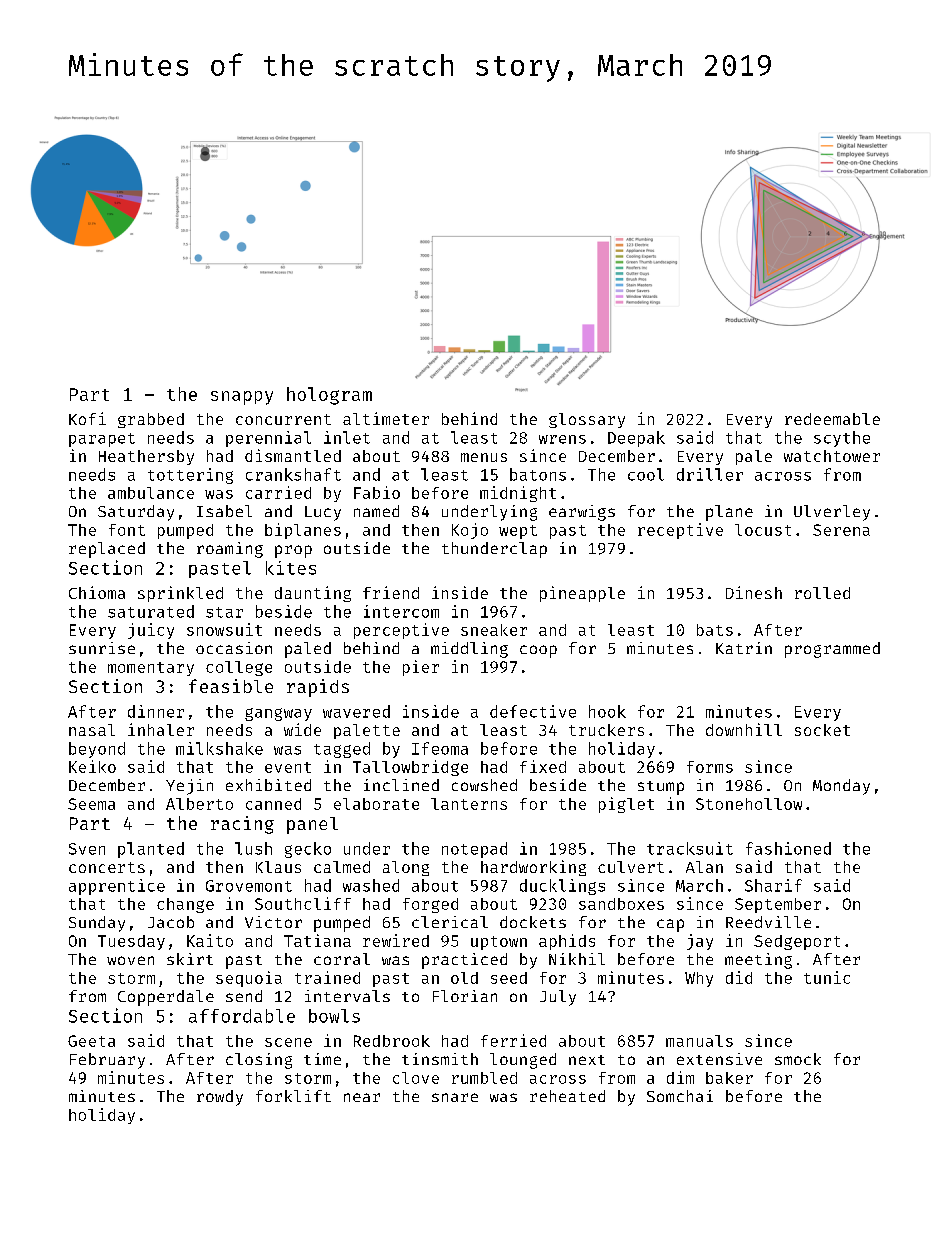 This screenshot has height=1233, width=952. Describe the element at coordinates (587, 420) in the screenshot. I see `glossary` at that location.
